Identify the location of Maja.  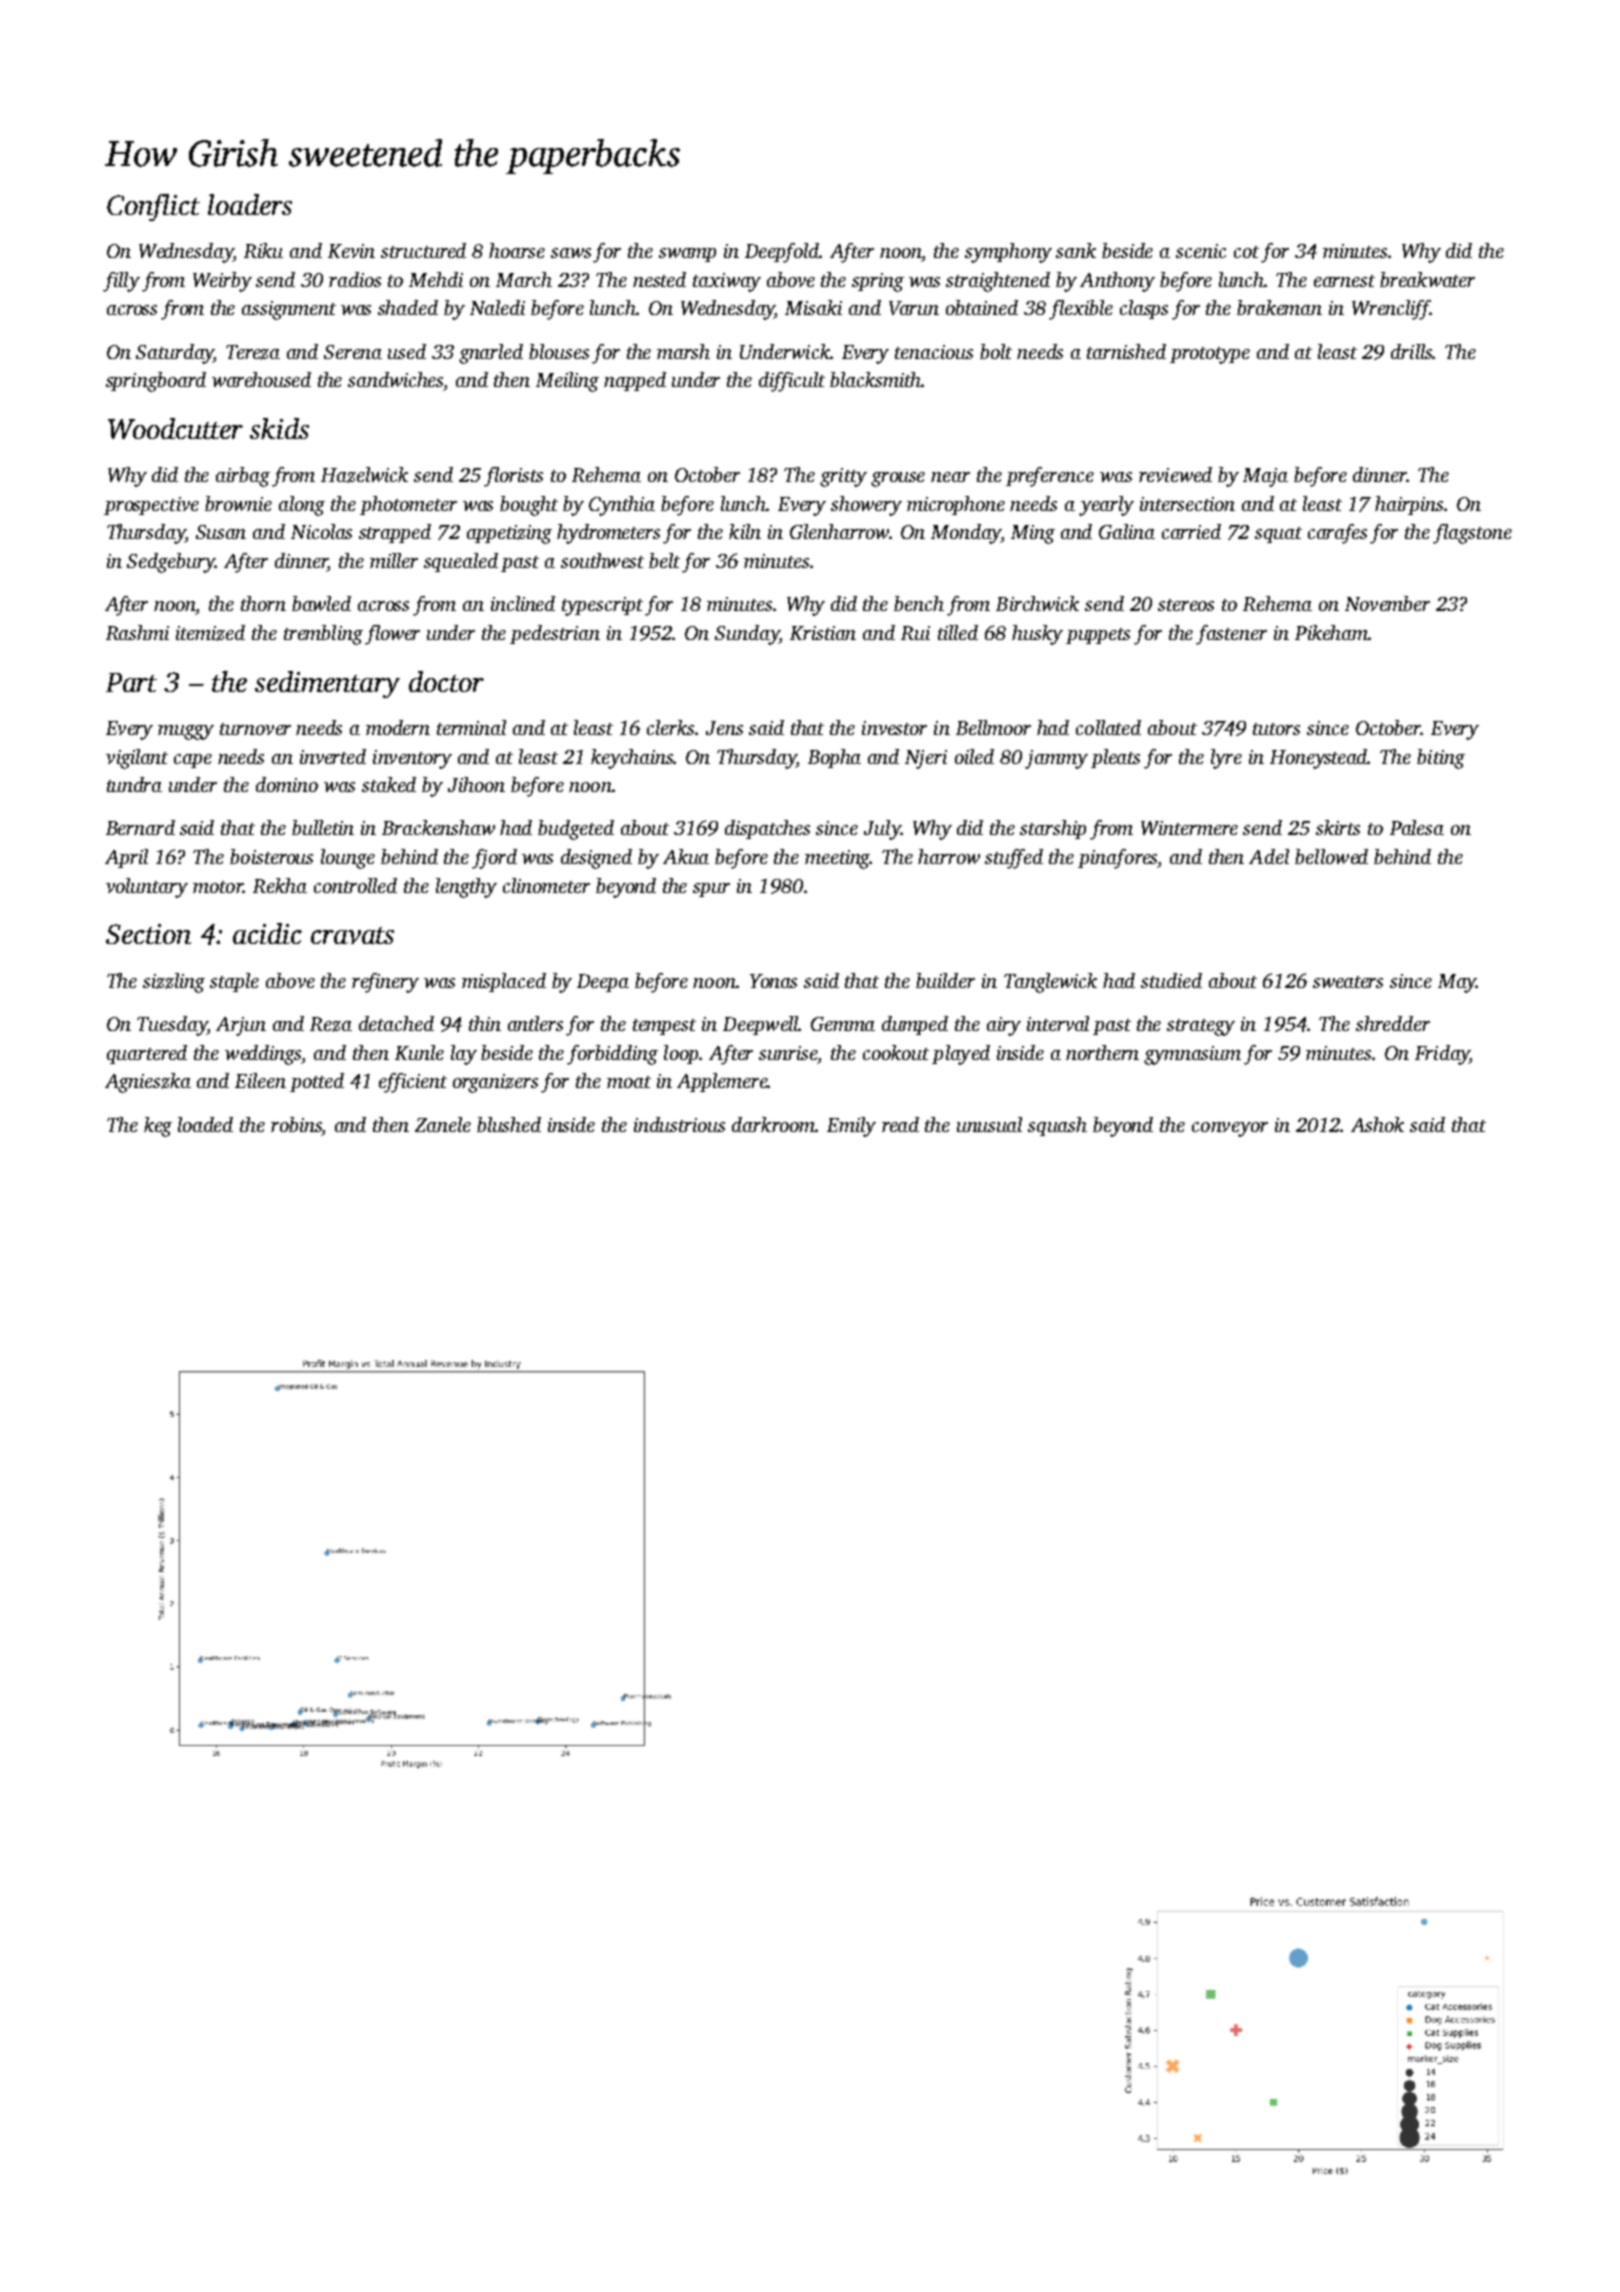
(1265, 477).
